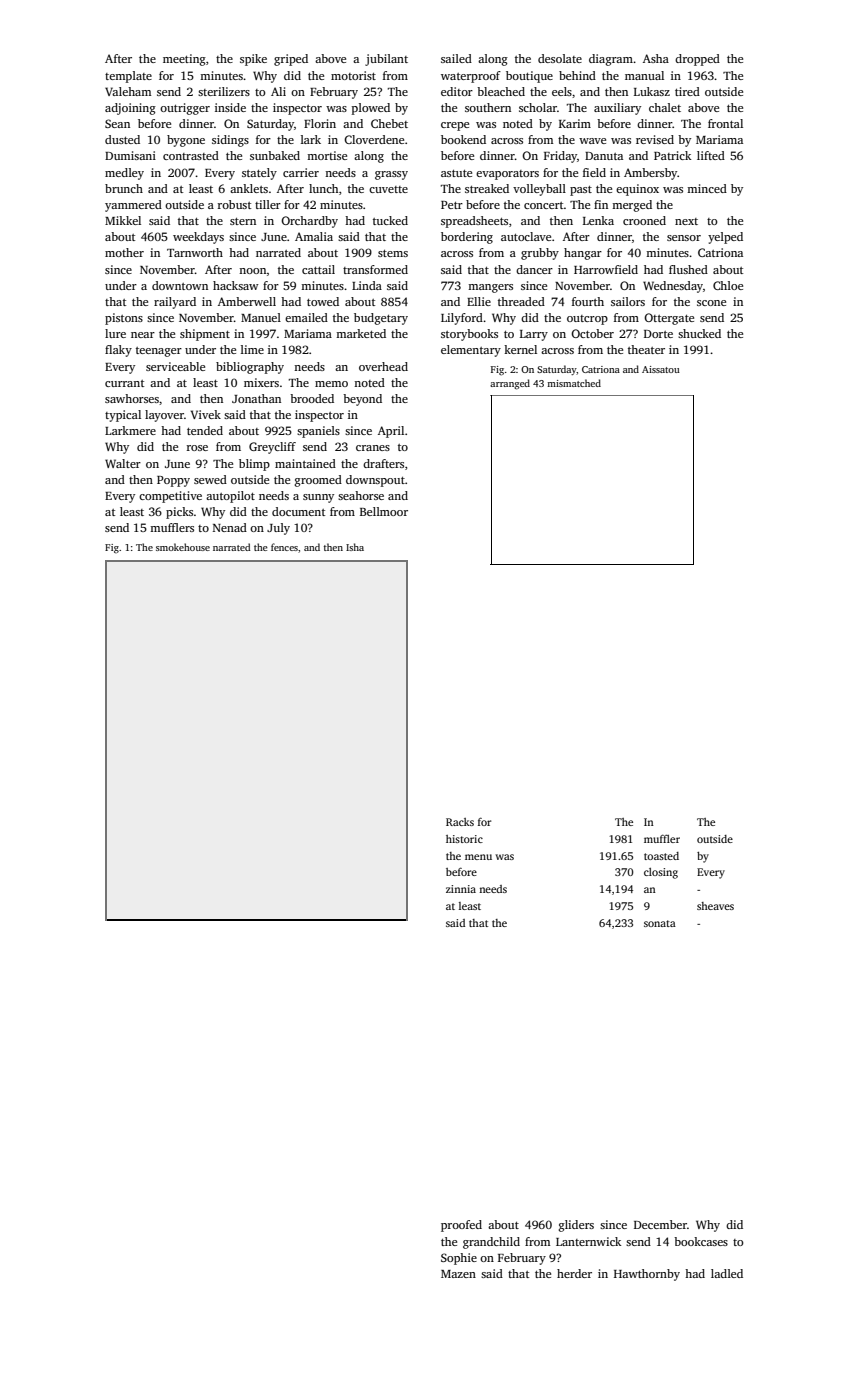  I want to click on gliders, so click(576, 1226).
